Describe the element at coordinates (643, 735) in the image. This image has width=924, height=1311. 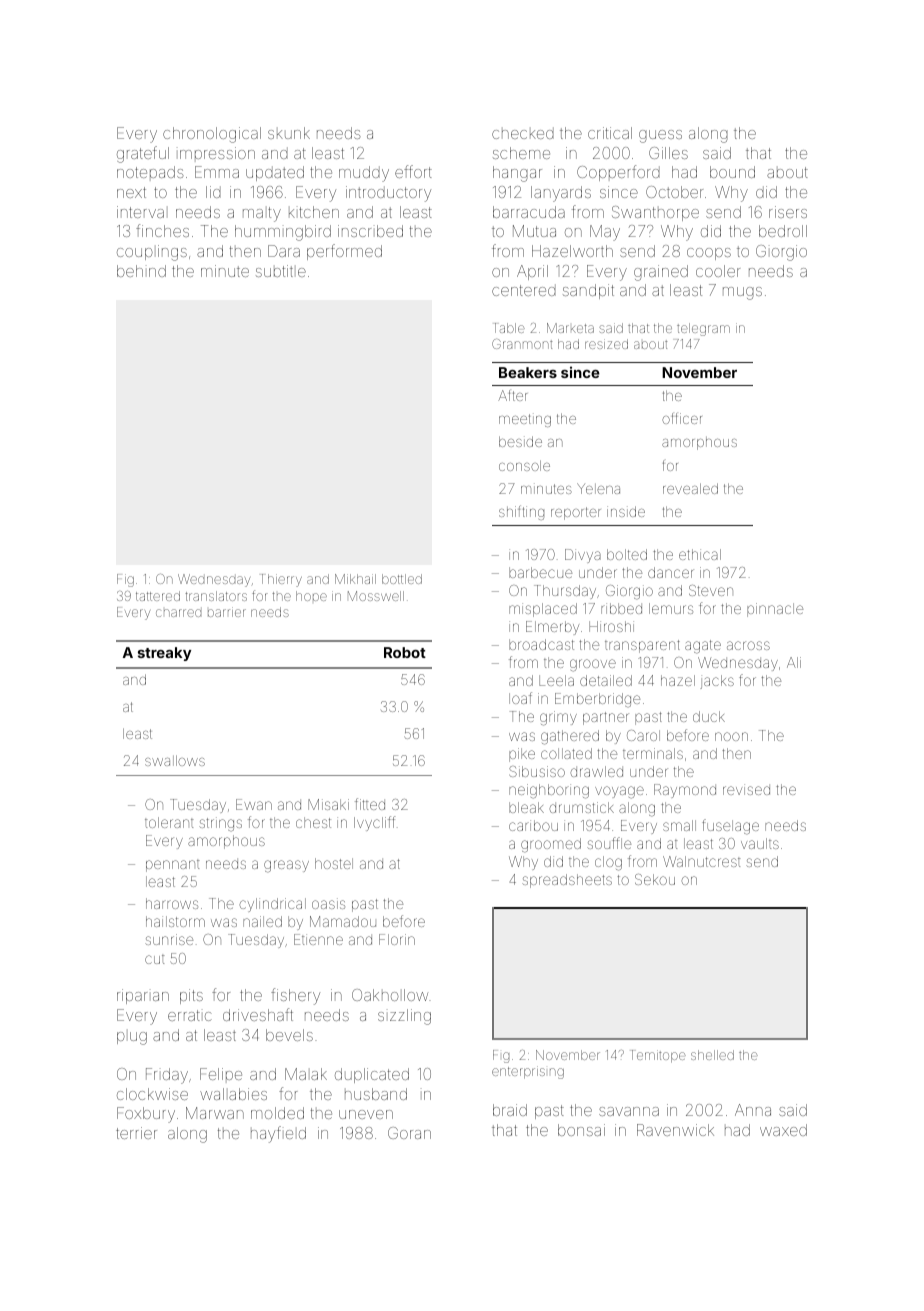
I see `Carol` at that location.
